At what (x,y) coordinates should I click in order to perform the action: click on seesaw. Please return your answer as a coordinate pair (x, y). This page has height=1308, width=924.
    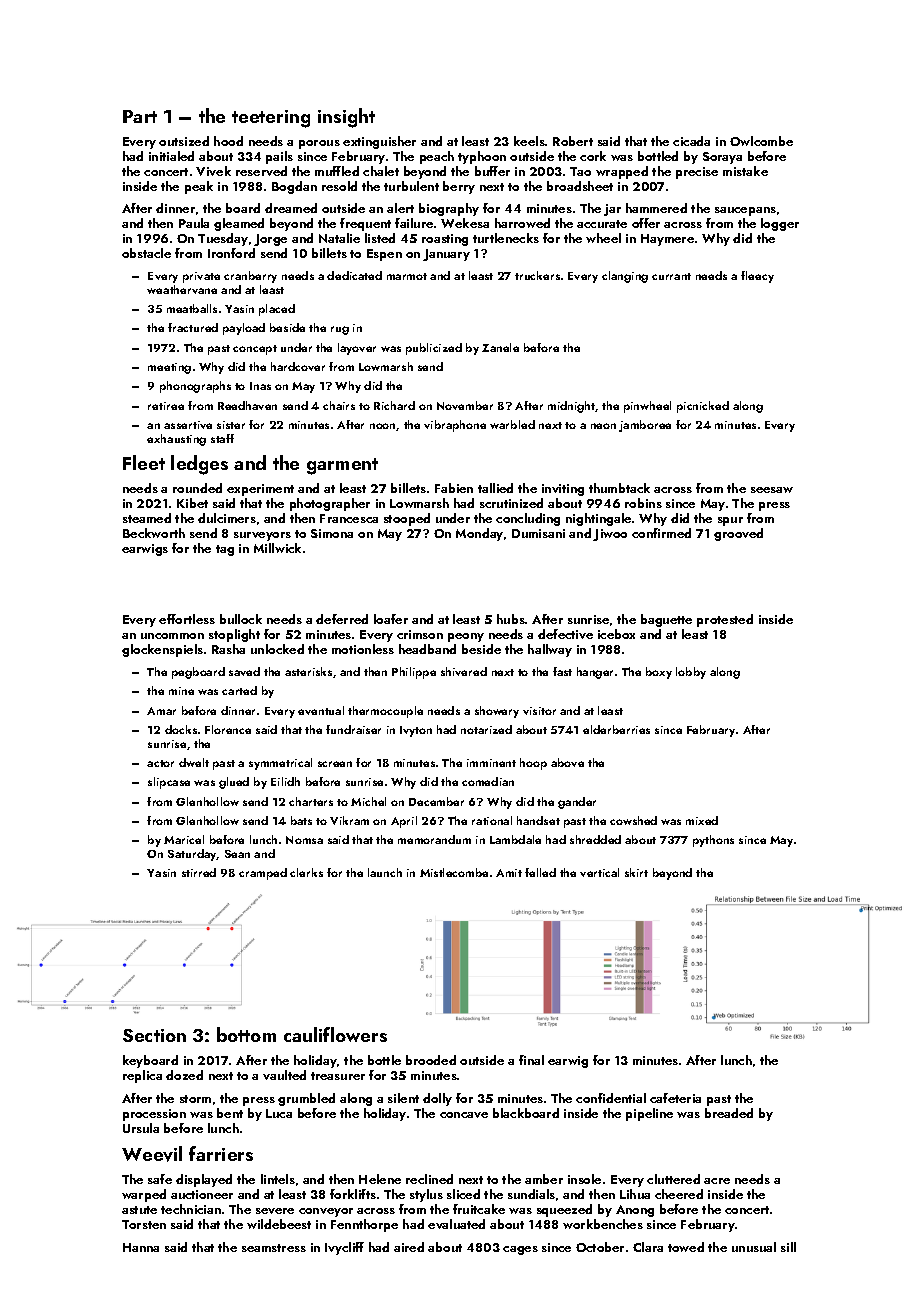
    Looking at the image, I should click on (772, 490).
